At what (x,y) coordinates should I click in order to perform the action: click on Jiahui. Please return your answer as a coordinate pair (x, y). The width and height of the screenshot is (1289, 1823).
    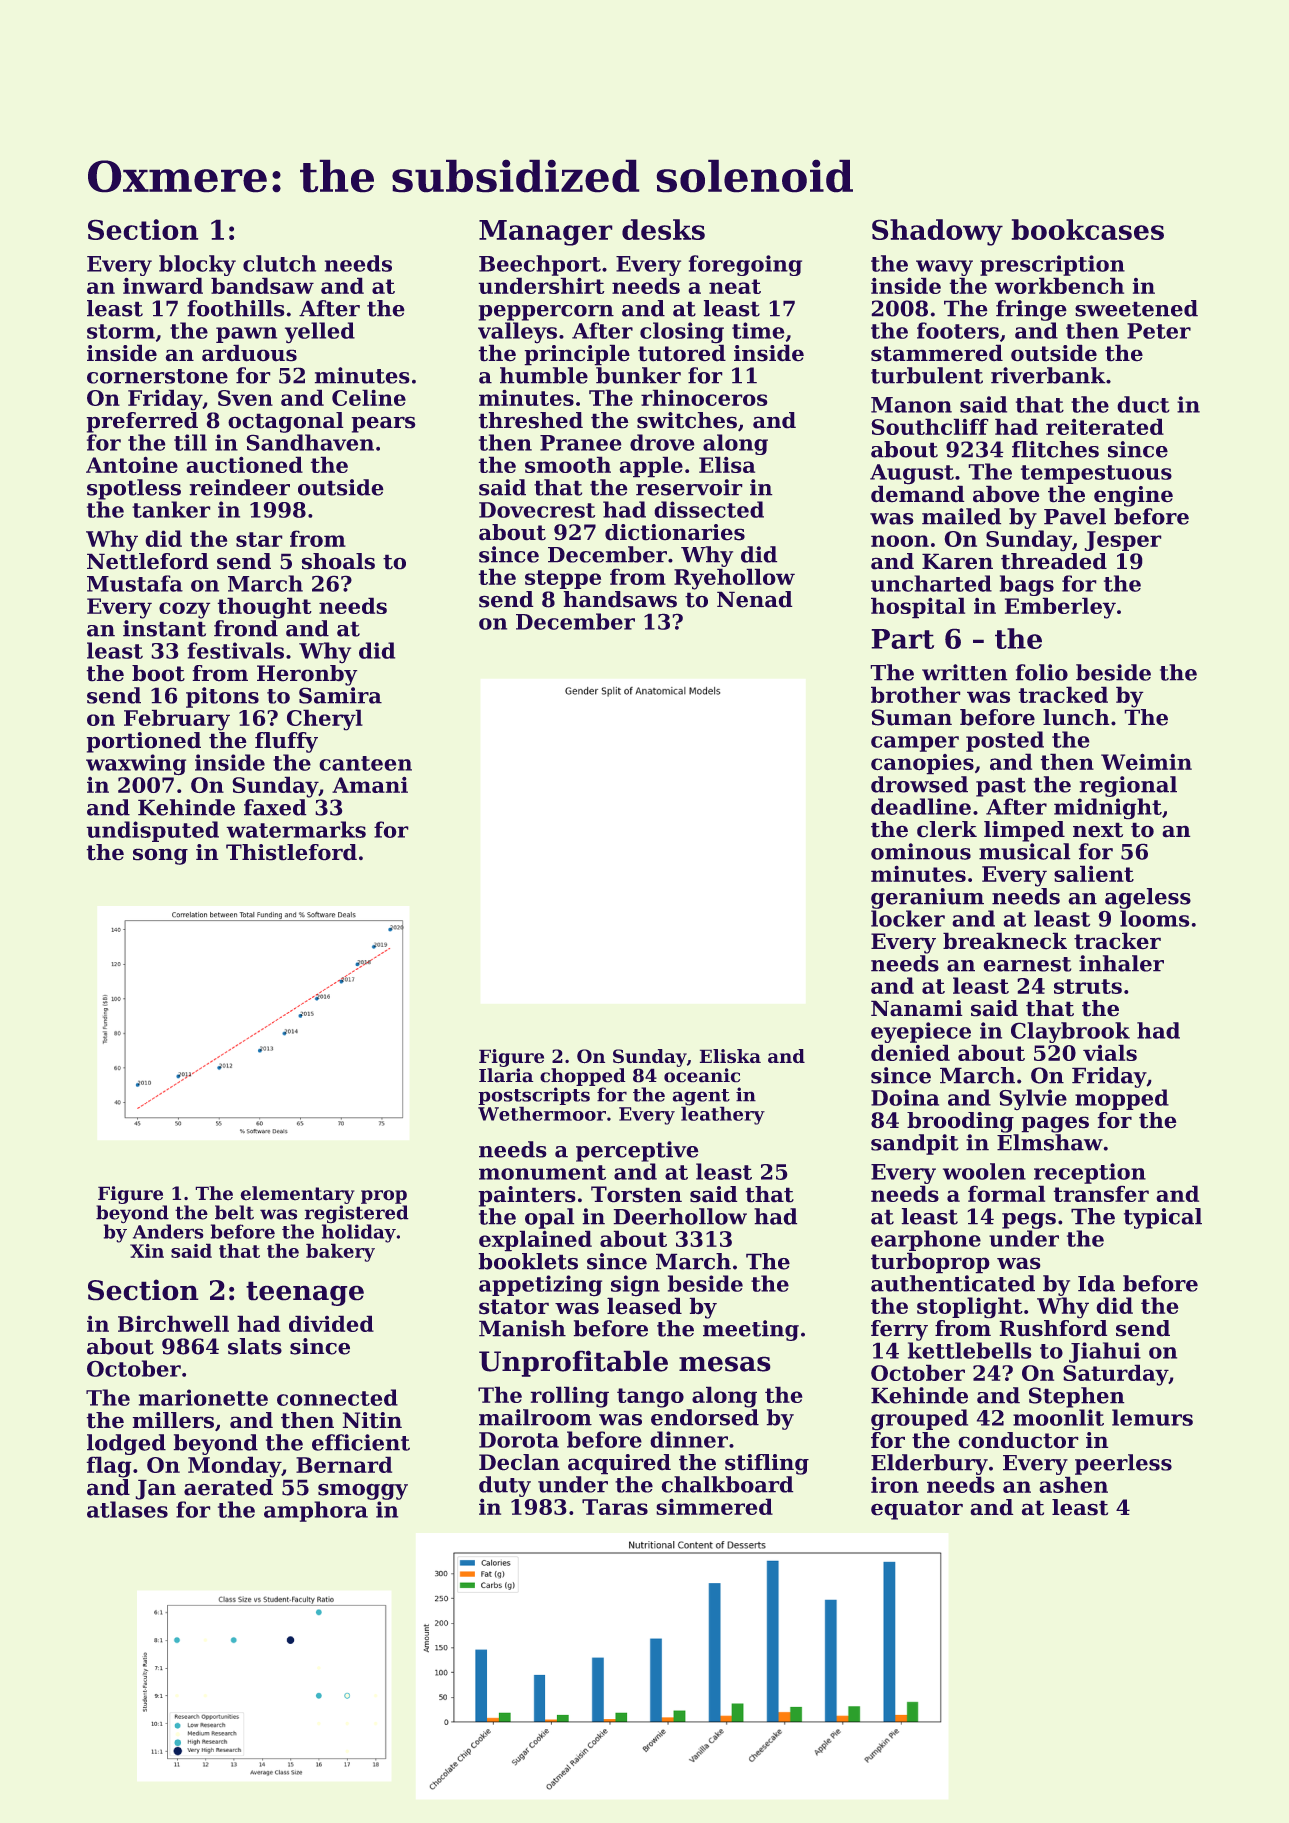
    Looking at the image, I should click on (1105, 1352).
